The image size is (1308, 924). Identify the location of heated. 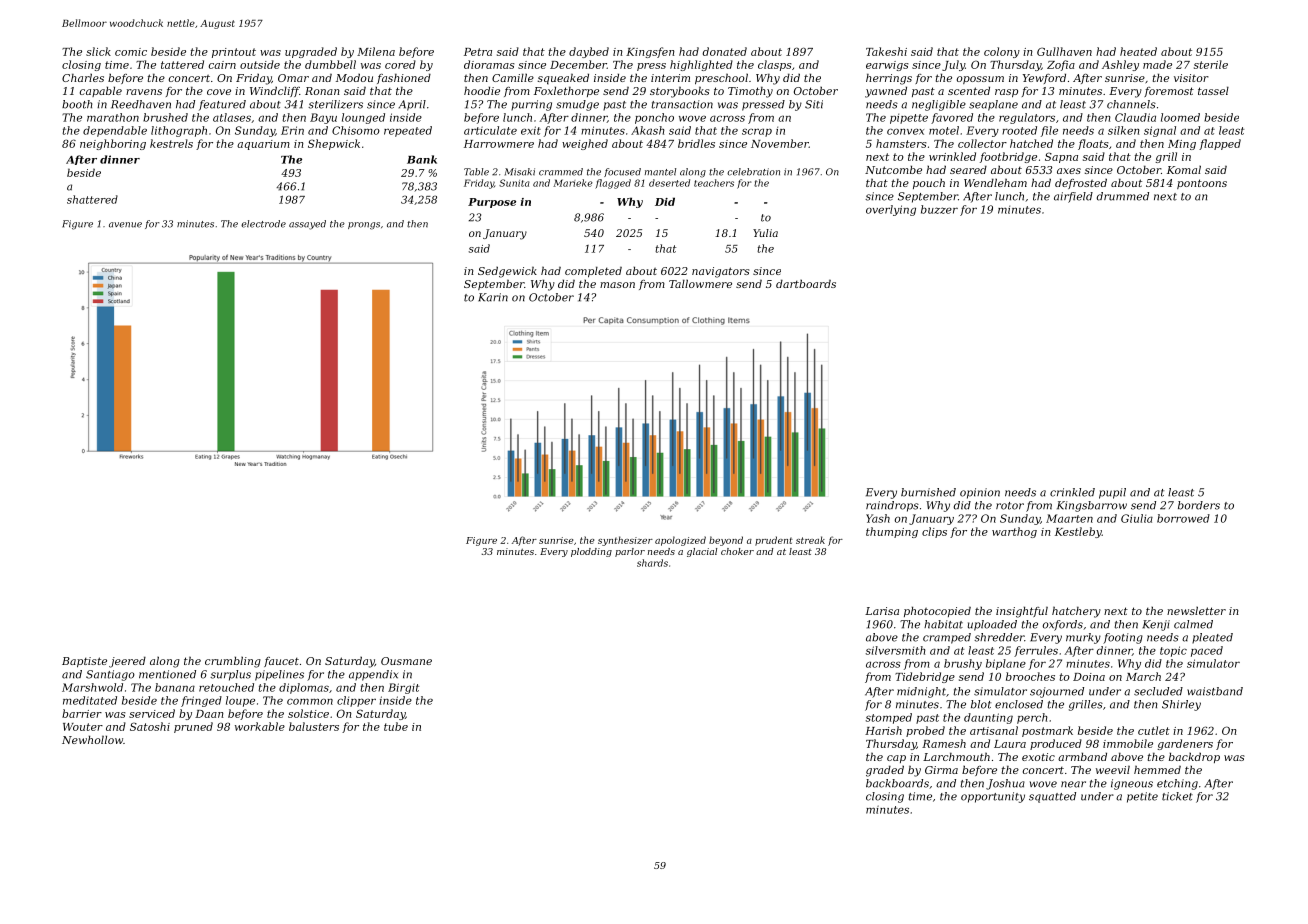
(1138, 51).
